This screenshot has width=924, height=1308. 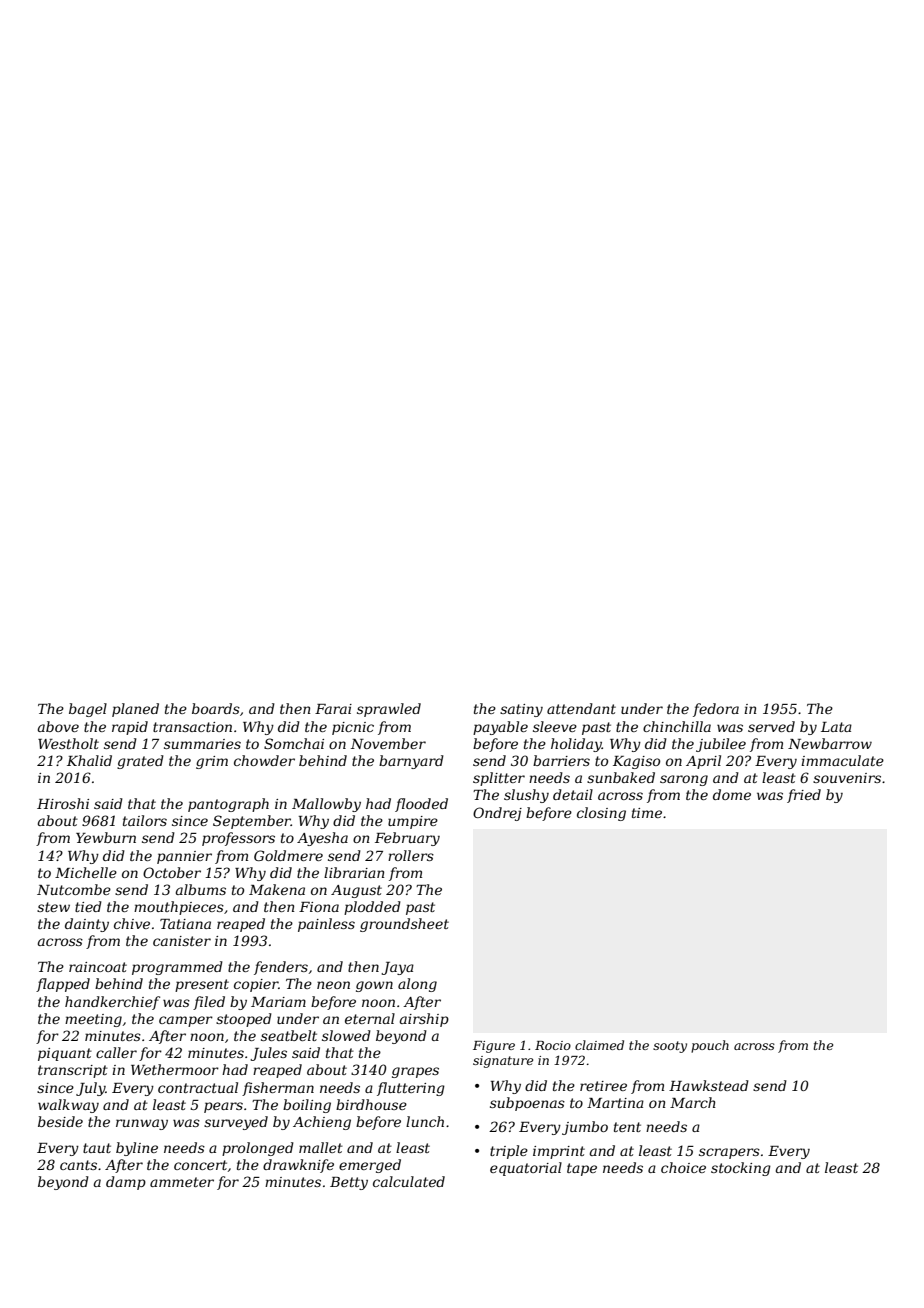 What do you see at coordinates (389, 710) in the screenshot?
I see `sprawled` at bounding box center [389, 710].
